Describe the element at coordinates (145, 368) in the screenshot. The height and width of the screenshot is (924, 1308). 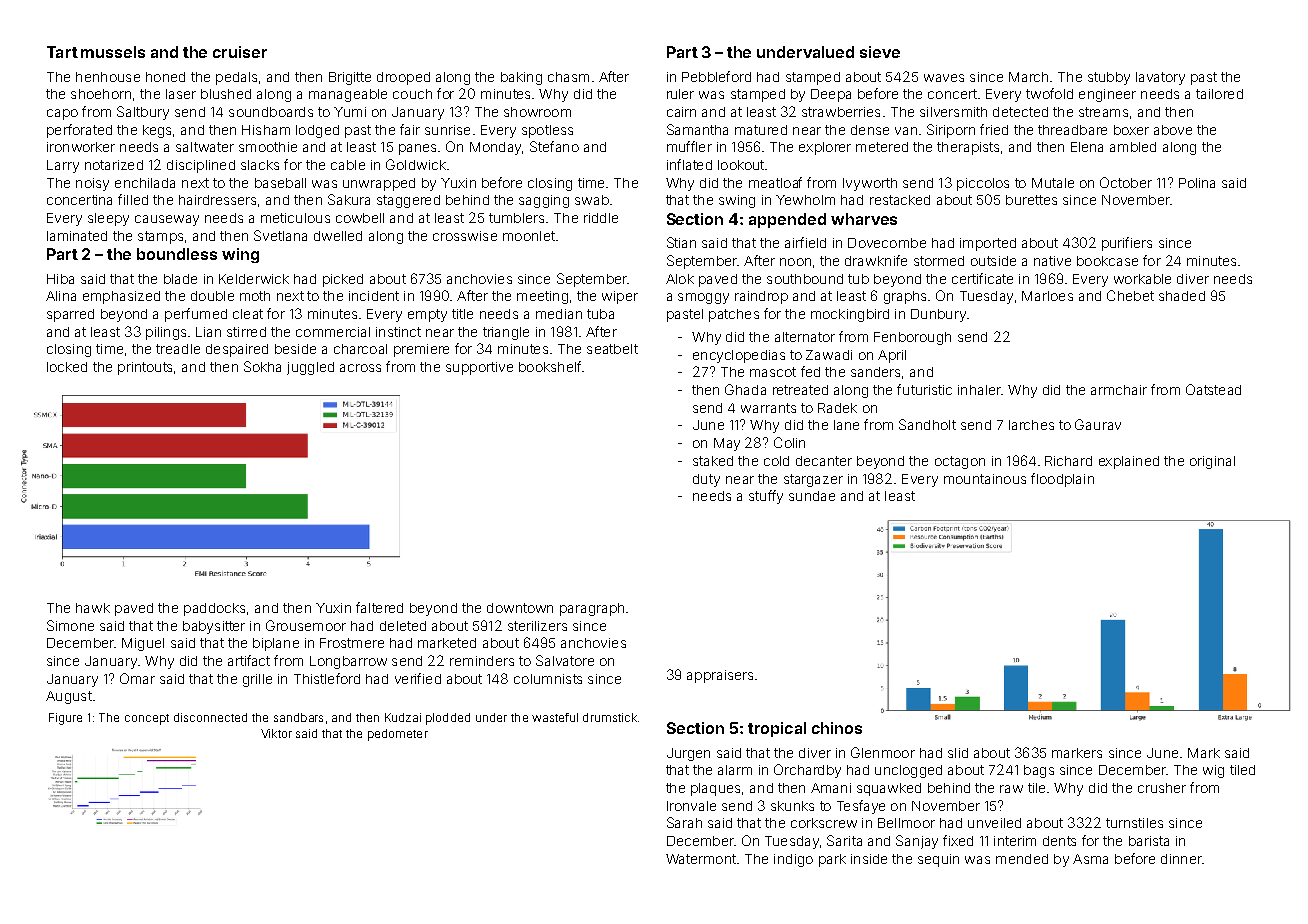
I see `printouts` at that location.
